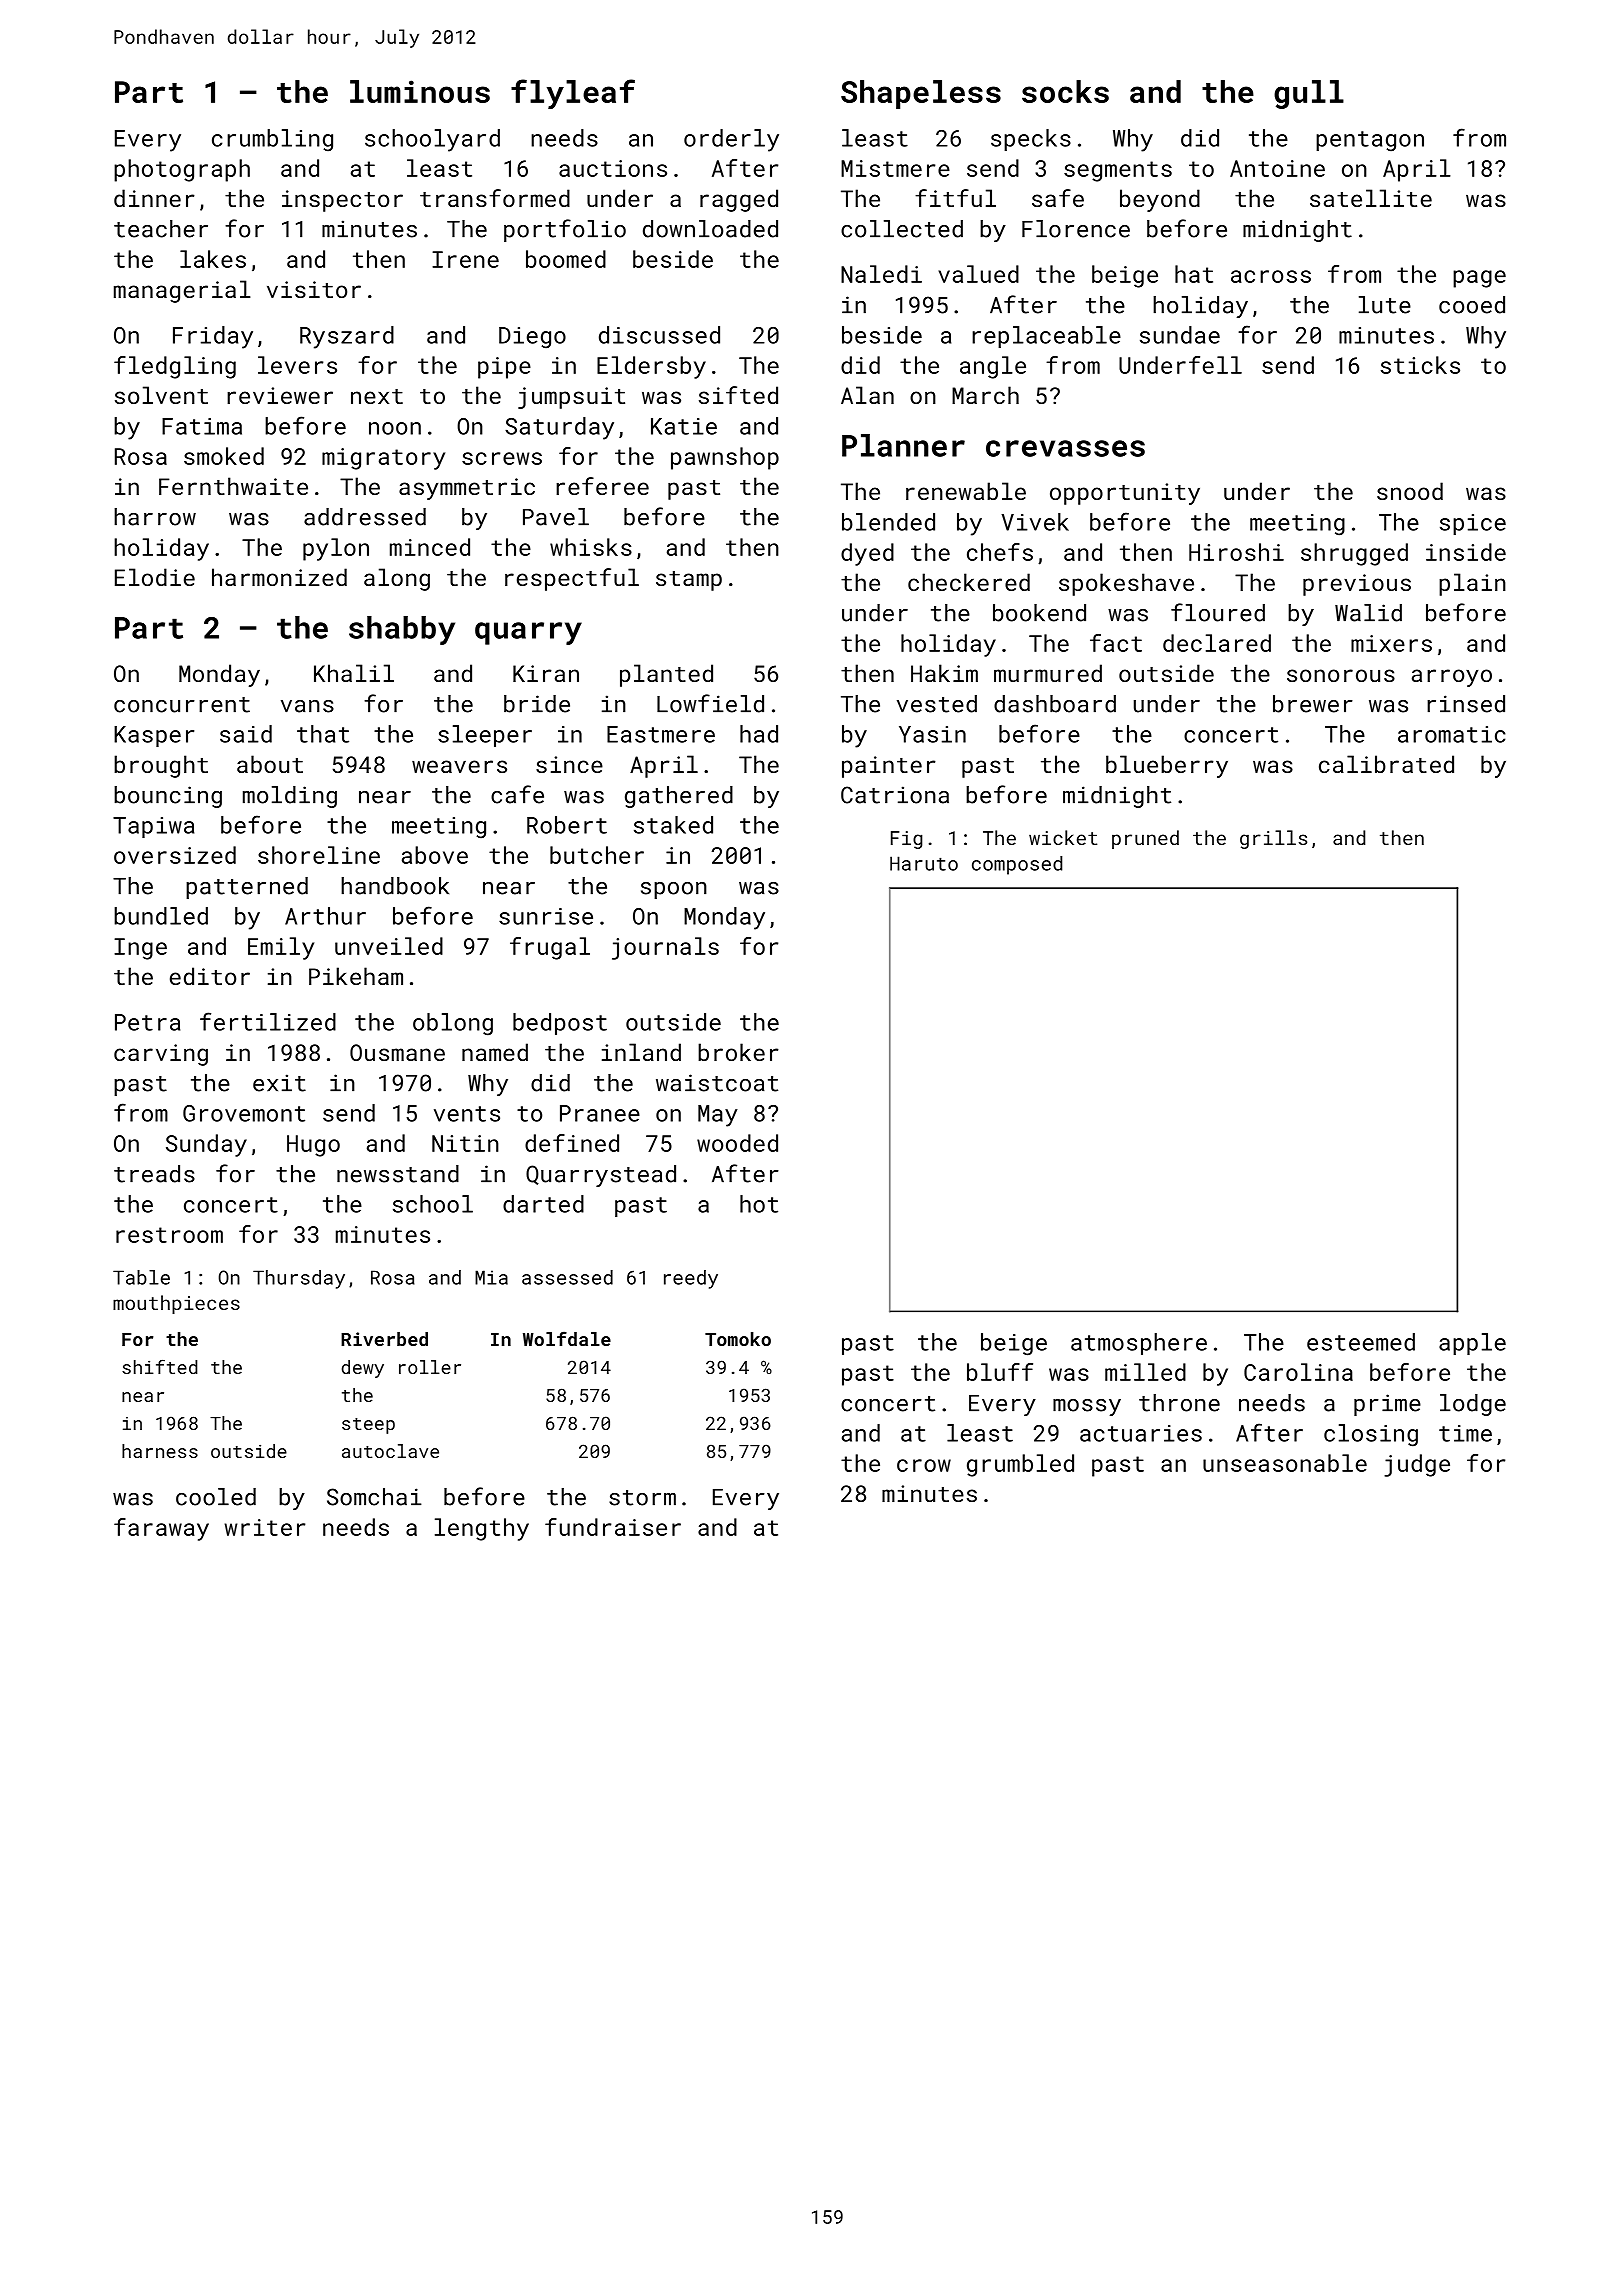 Image resolution: width=1620 pixels, height=2292 pixels. Describe the element at coordinates (210, 976) in the document. I see `editor` at that location.
